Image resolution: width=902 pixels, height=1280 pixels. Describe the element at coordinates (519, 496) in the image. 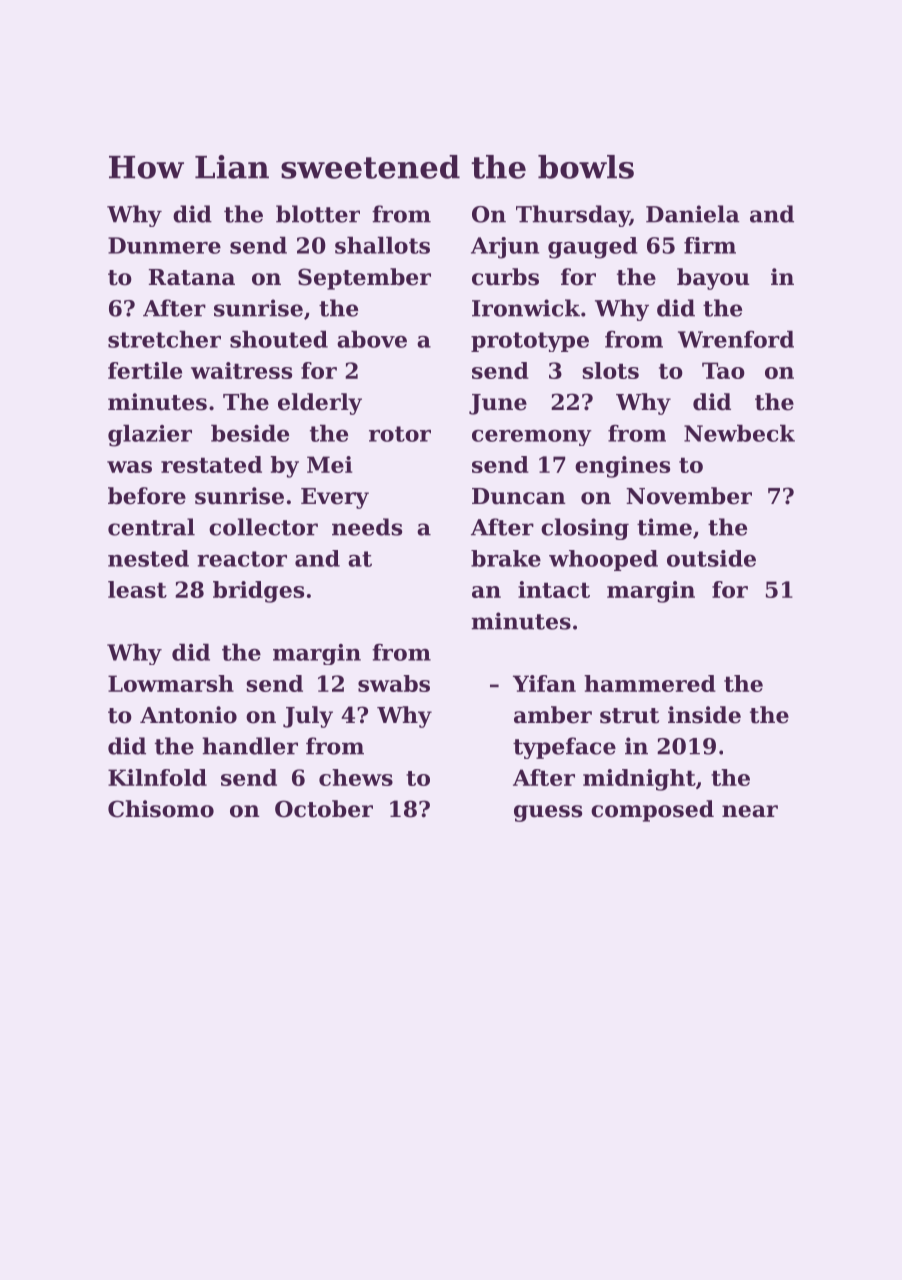

I see `Duncan` at that location.
